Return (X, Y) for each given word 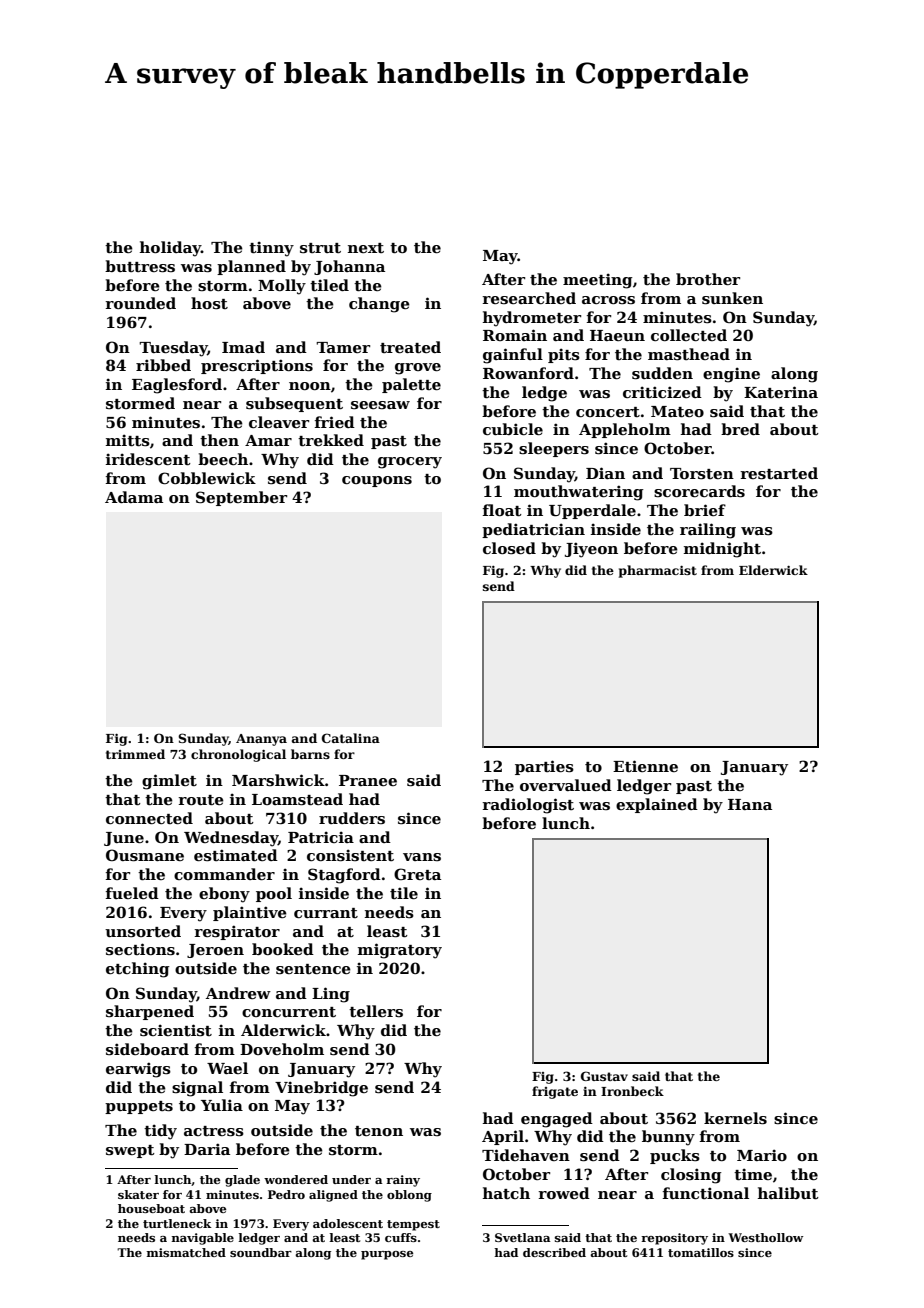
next (366, 248)
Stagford (344, 876)
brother (708, 279)
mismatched (186, 1252)
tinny (271, 249)
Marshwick (278, 780)
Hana (750, 804)
